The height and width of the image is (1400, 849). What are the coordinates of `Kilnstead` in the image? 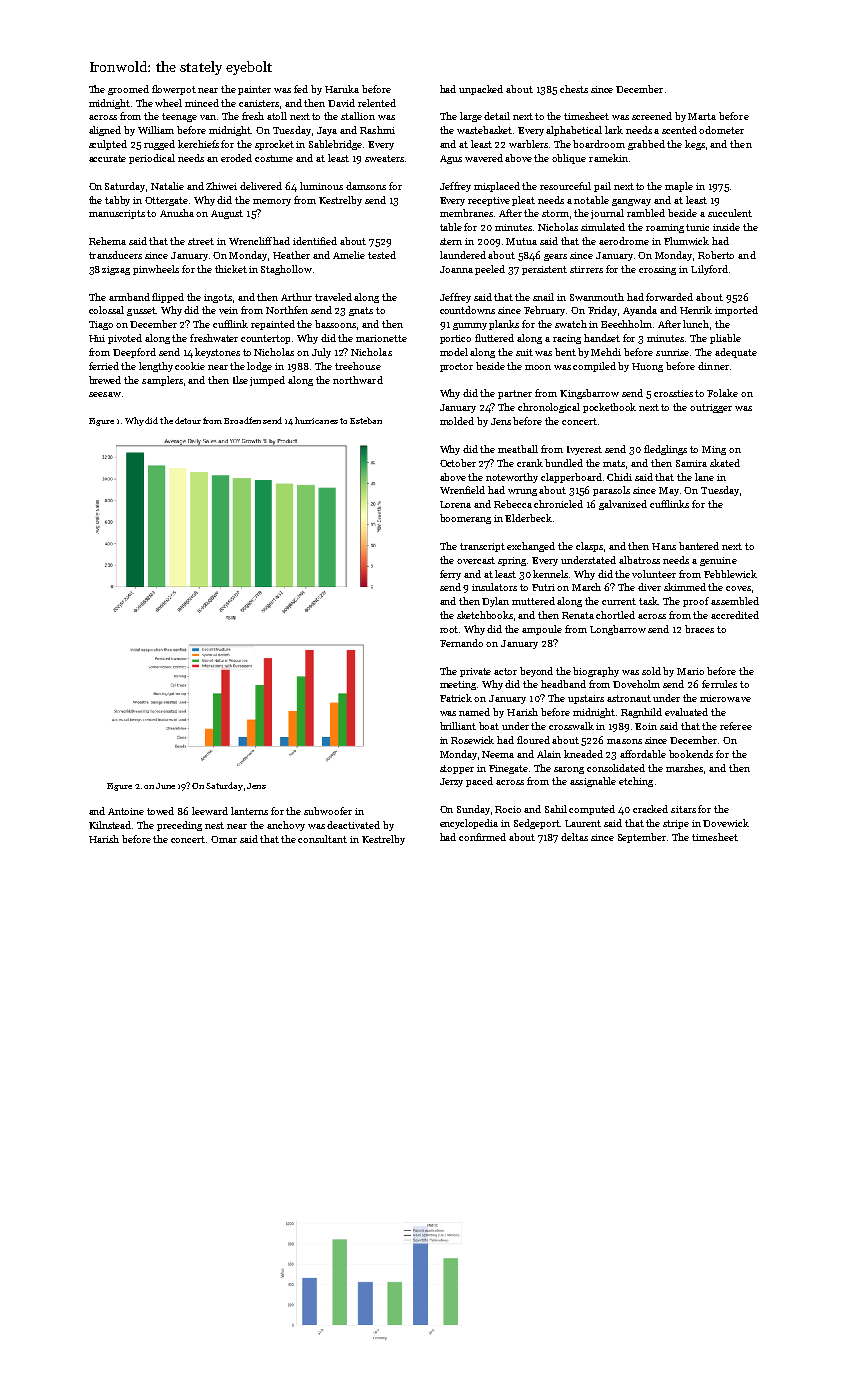 It's located at (111, 825).
